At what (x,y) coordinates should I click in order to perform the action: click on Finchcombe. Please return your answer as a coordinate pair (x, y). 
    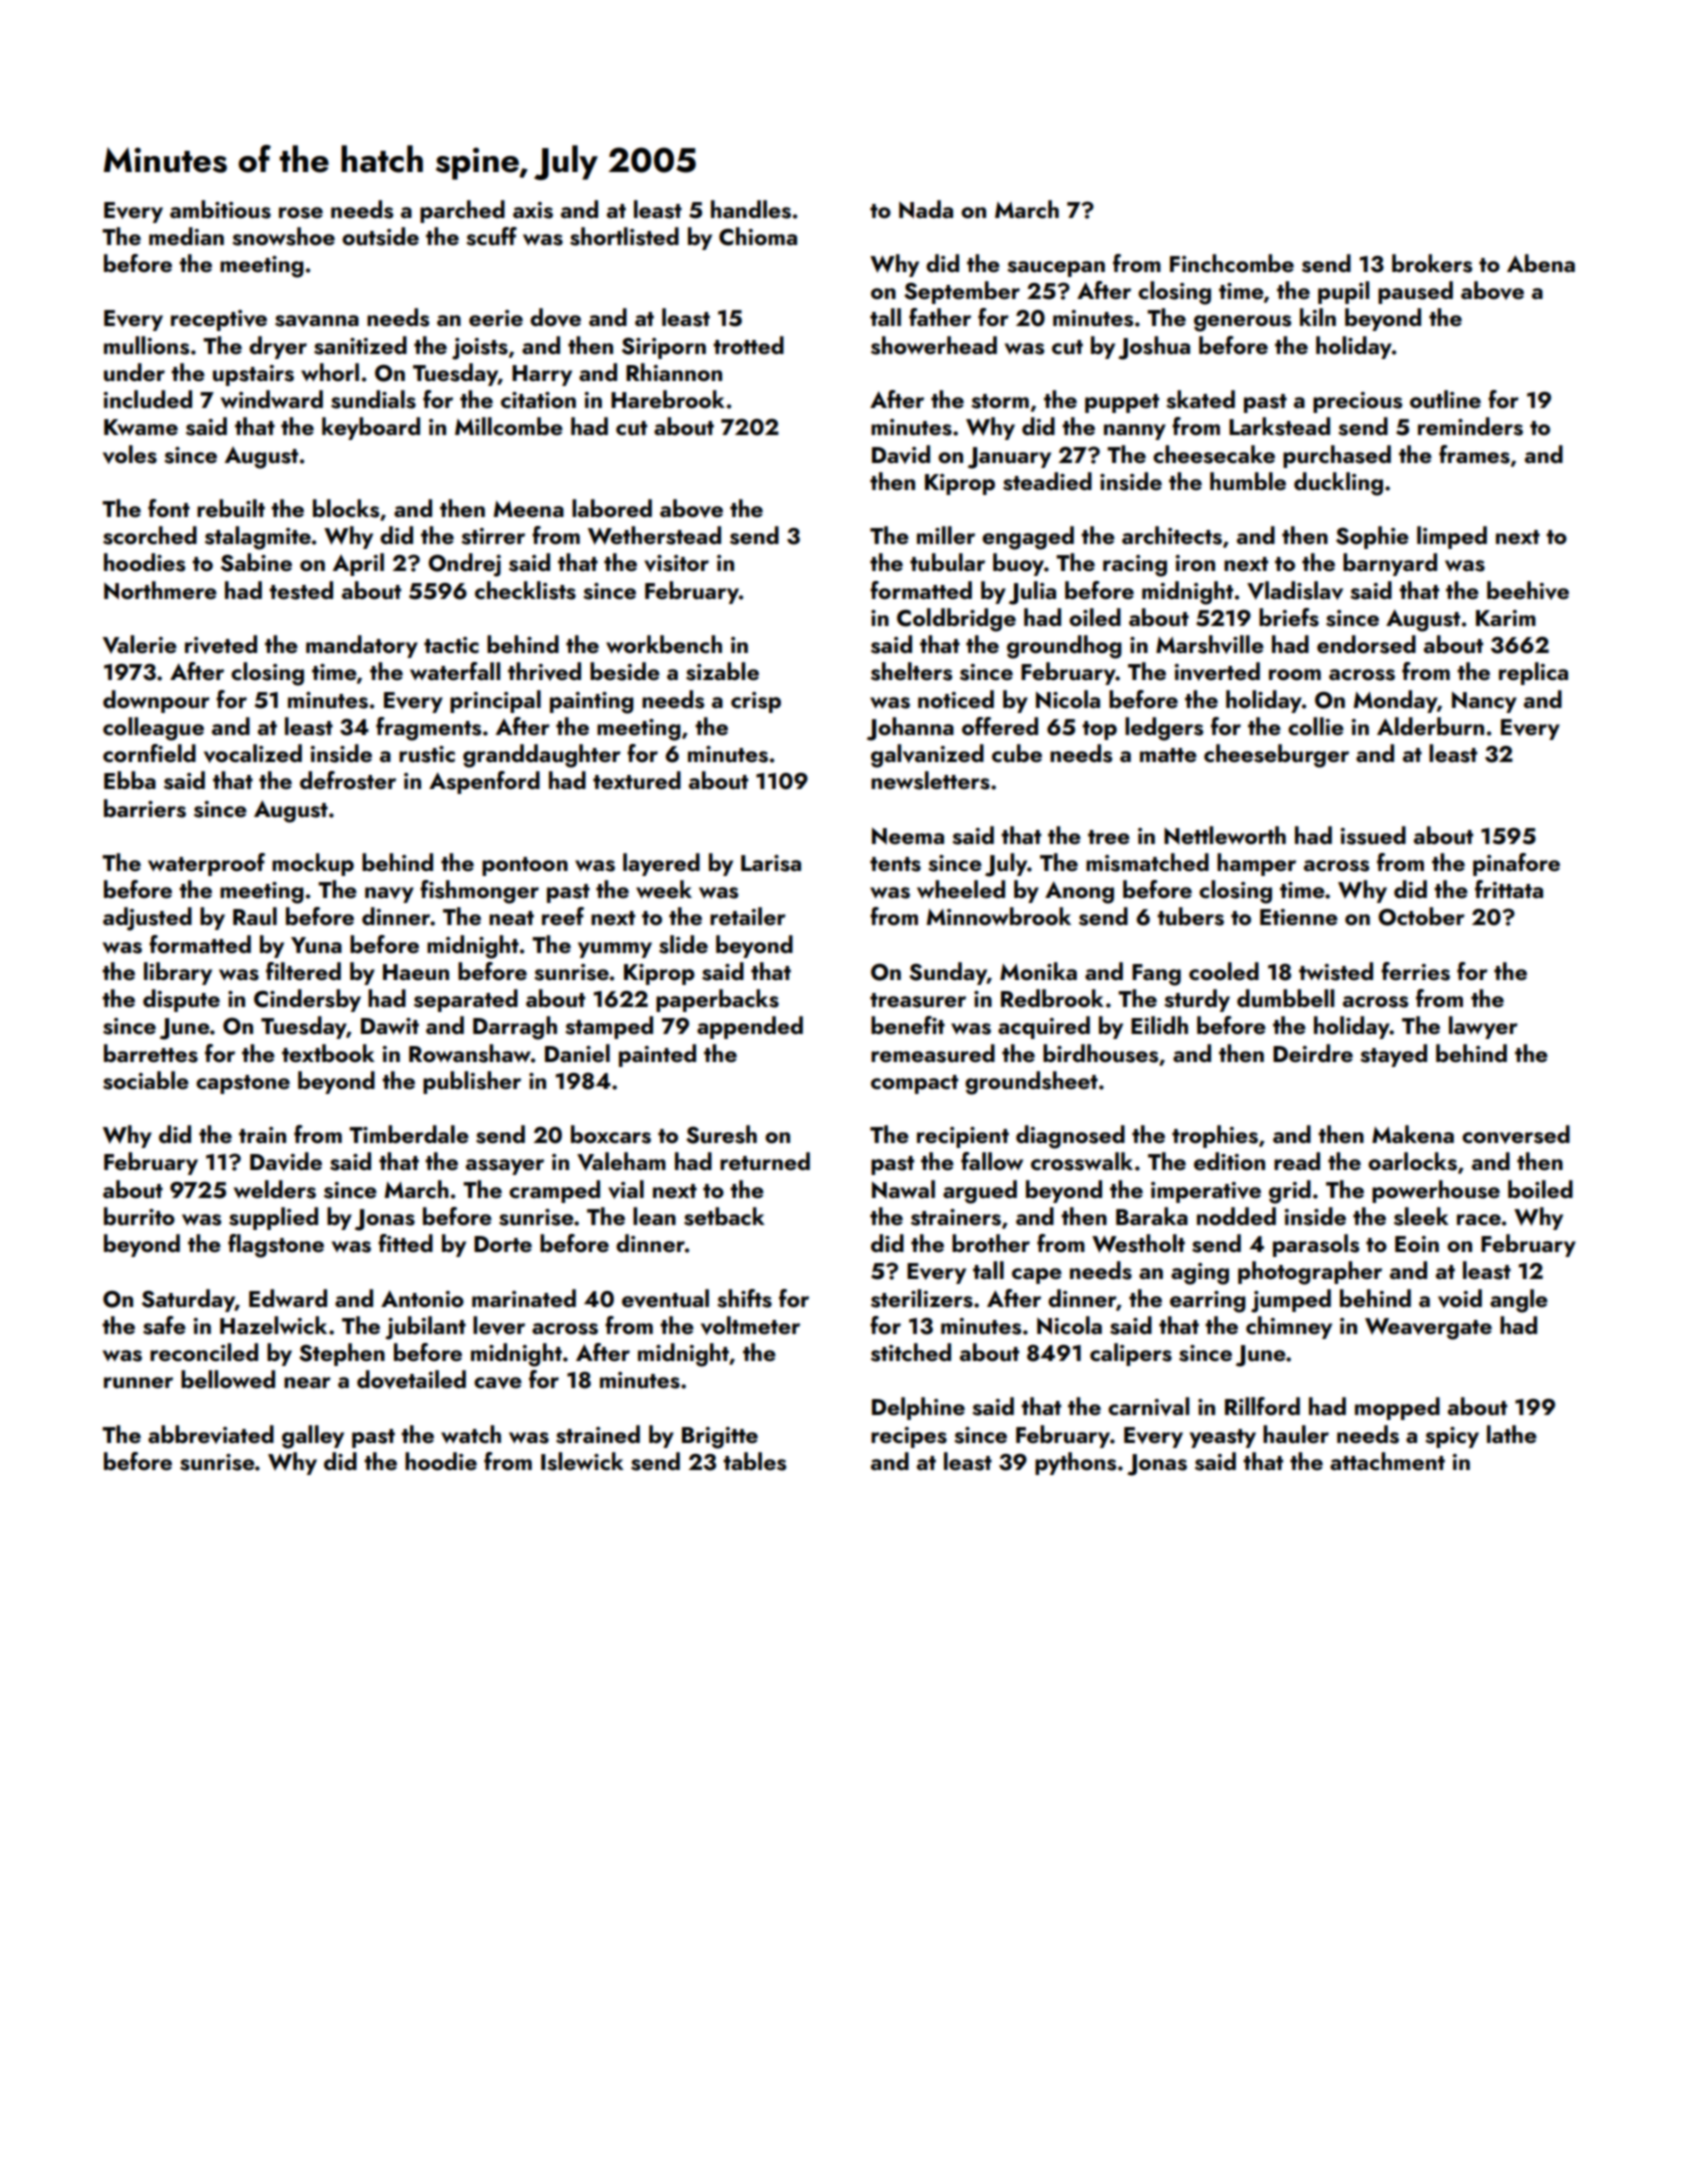
    Looking at the image, I should click on (1232, 263).
